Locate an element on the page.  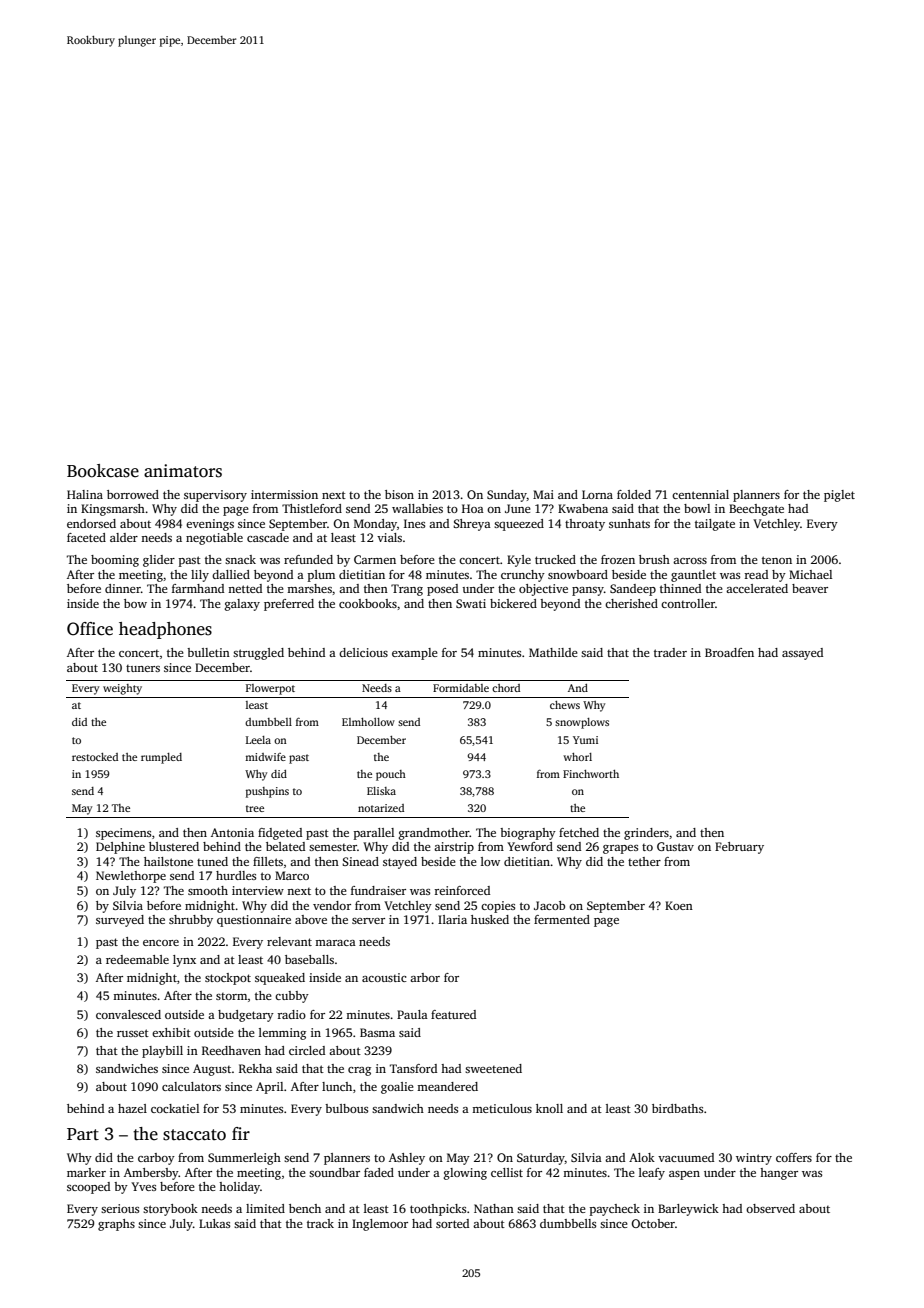
trader is located at coordinates (670, 652).
